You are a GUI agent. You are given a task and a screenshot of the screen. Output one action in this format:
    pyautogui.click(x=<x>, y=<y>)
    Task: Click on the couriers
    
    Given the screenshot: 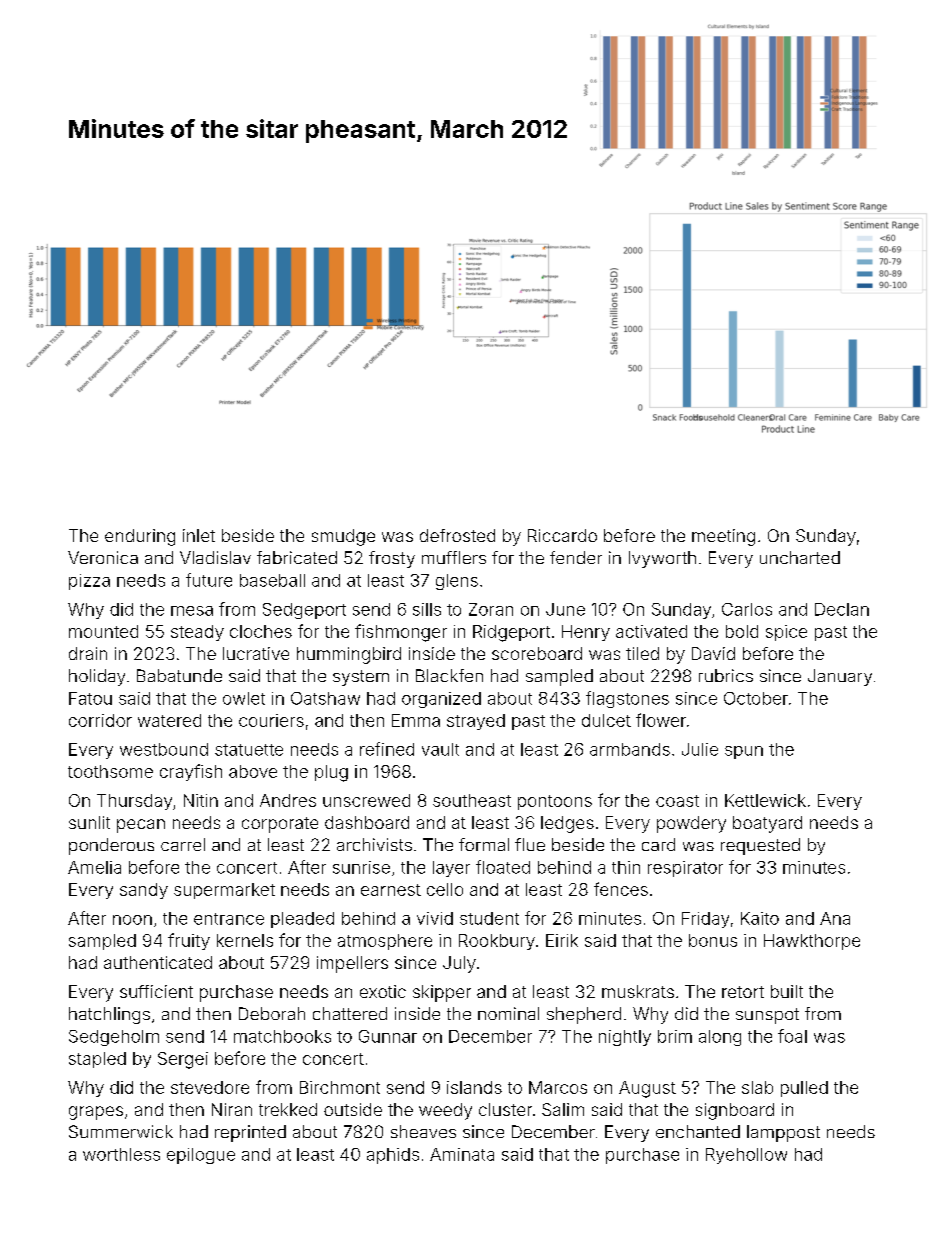 What is the action you would take?
    pyautogui.click(x=271, y=720)
